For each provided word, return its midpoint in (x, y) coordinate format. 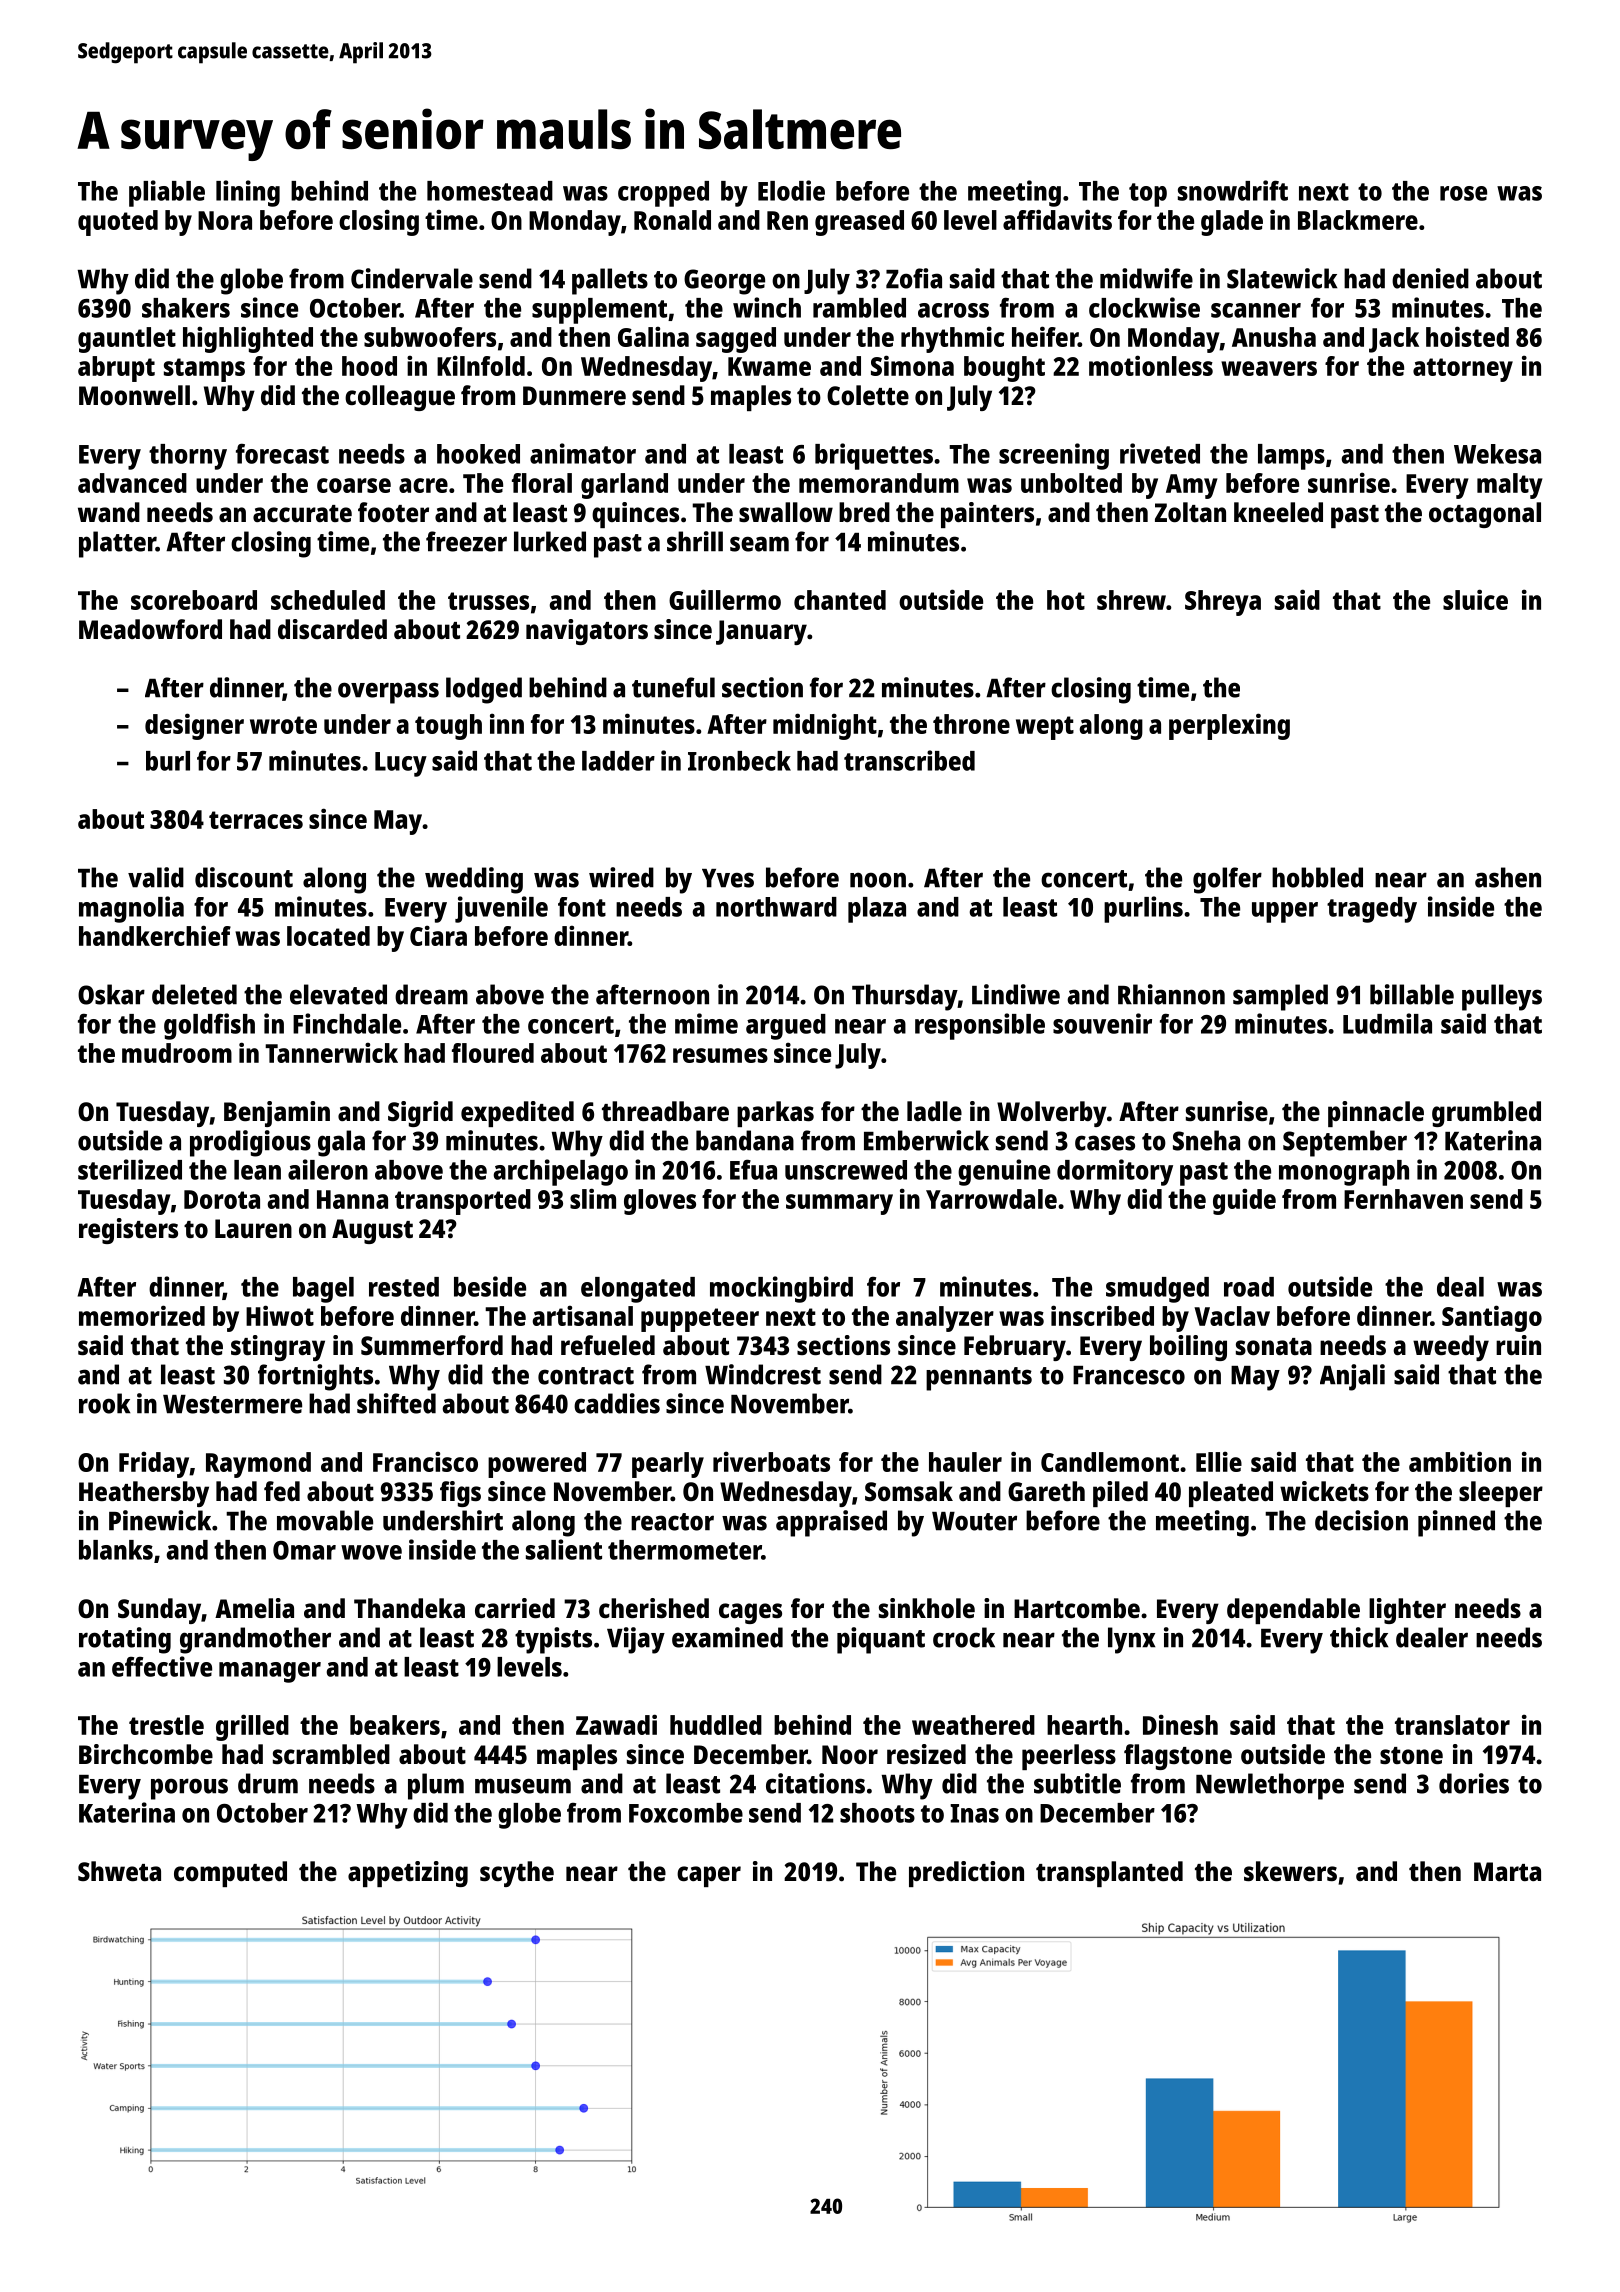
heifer (1045, 336)
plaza (877, 910)
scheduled (328, 600)
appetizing (408, 1874)
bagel (323, 1290)
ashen (1508, 877)
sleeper (1501, 1494)
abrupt (116, 369)
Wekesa (1497, 454)
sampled (1280, 997)
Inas (974, 1813)
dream (431, 994)
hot (1066, 600)
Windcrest (763, 1374)
